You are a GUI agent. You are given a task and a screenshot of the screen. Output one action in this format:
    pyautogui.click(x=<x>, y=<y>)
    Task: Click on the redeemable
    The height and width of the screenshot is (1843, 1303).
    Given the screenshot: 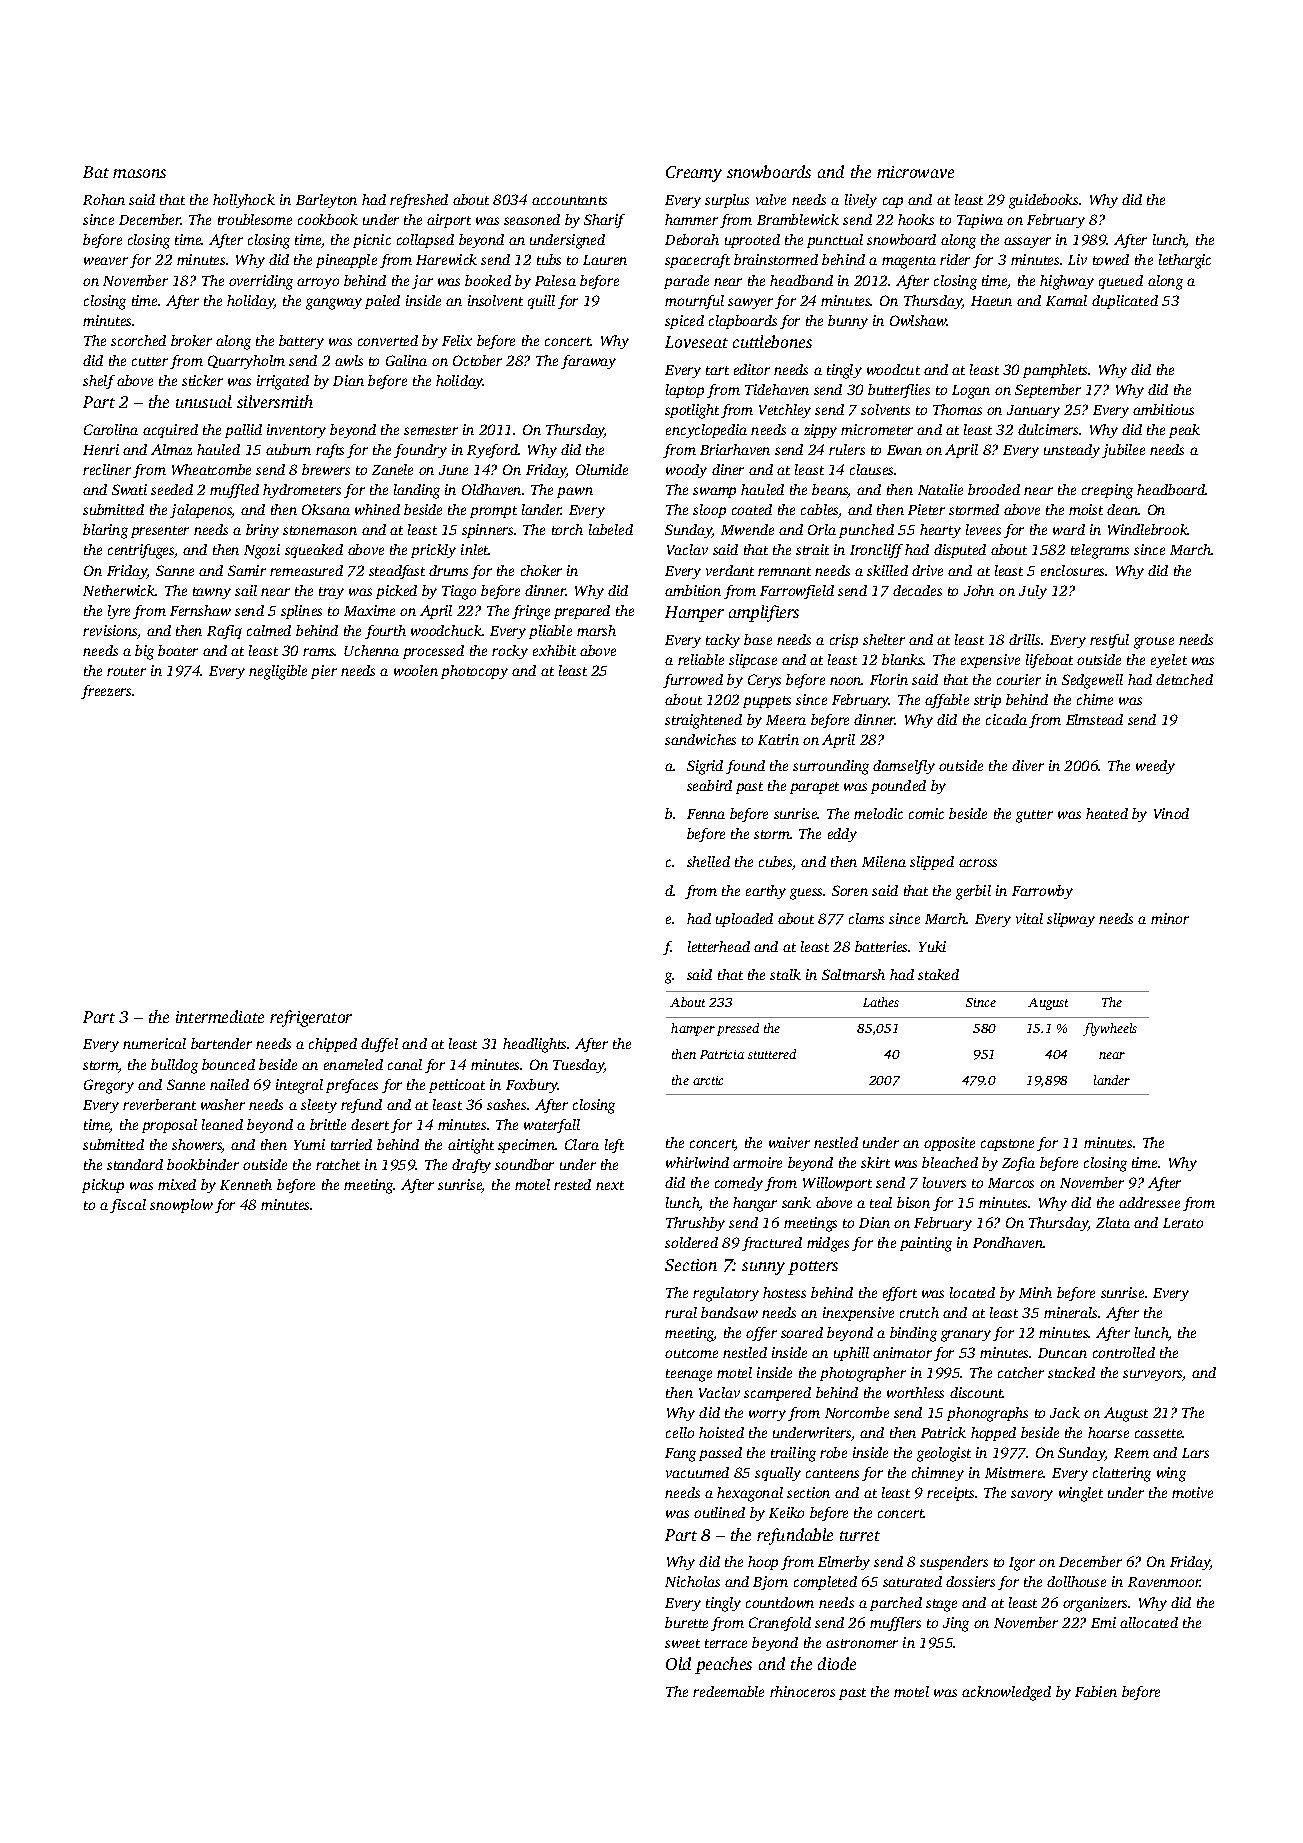 What is the action you would take?
    pyautogui.click(x=728, y=1691)
